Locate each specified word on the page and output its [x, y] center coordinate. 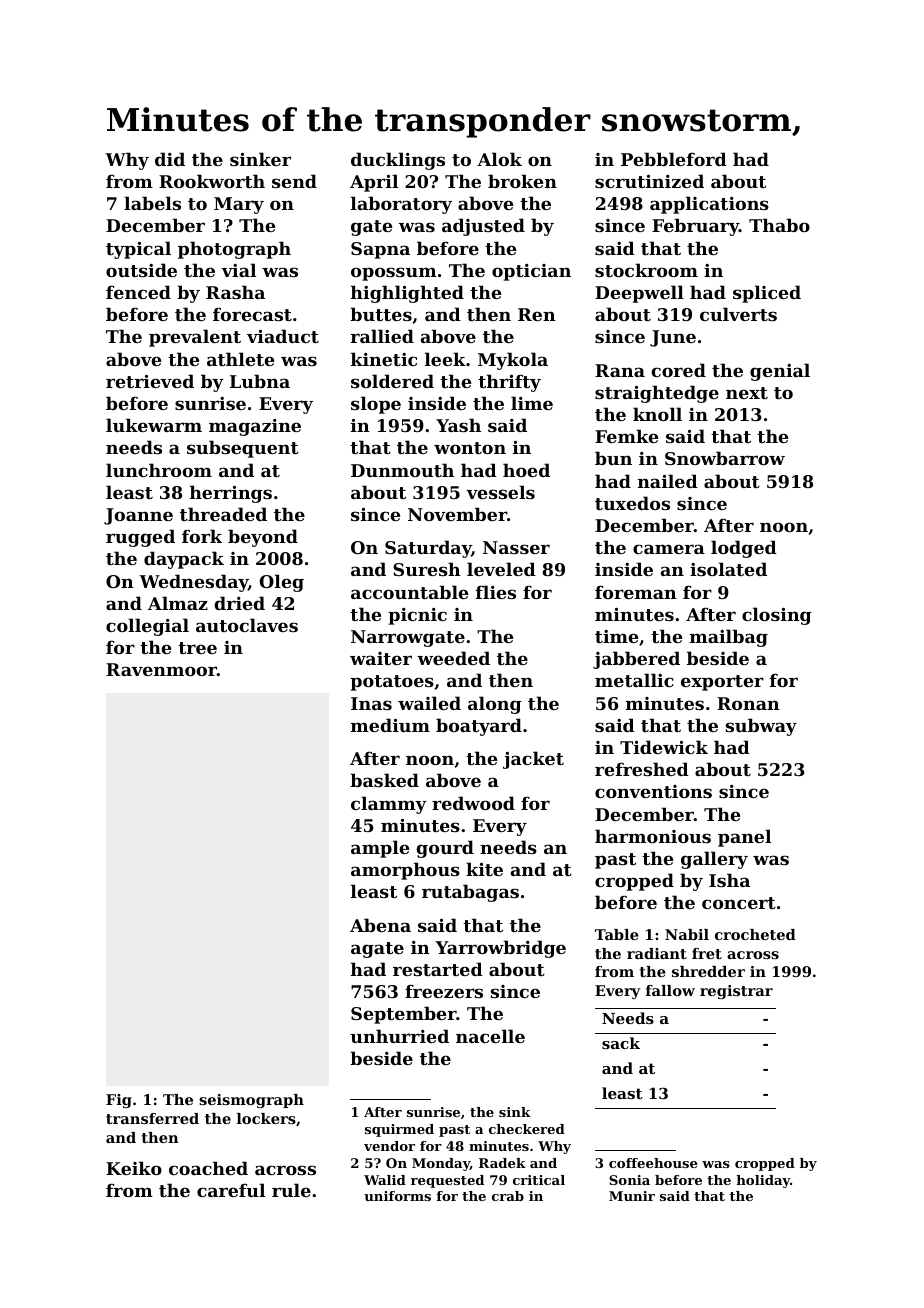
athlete [240, 359]
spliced [767, 294]
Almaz [178, 603]
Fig [119, 1101]
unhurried [399, 1036]
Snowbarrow [725, 458]
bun [613, 458]
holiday [763, 1181]
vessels [500, 492]
